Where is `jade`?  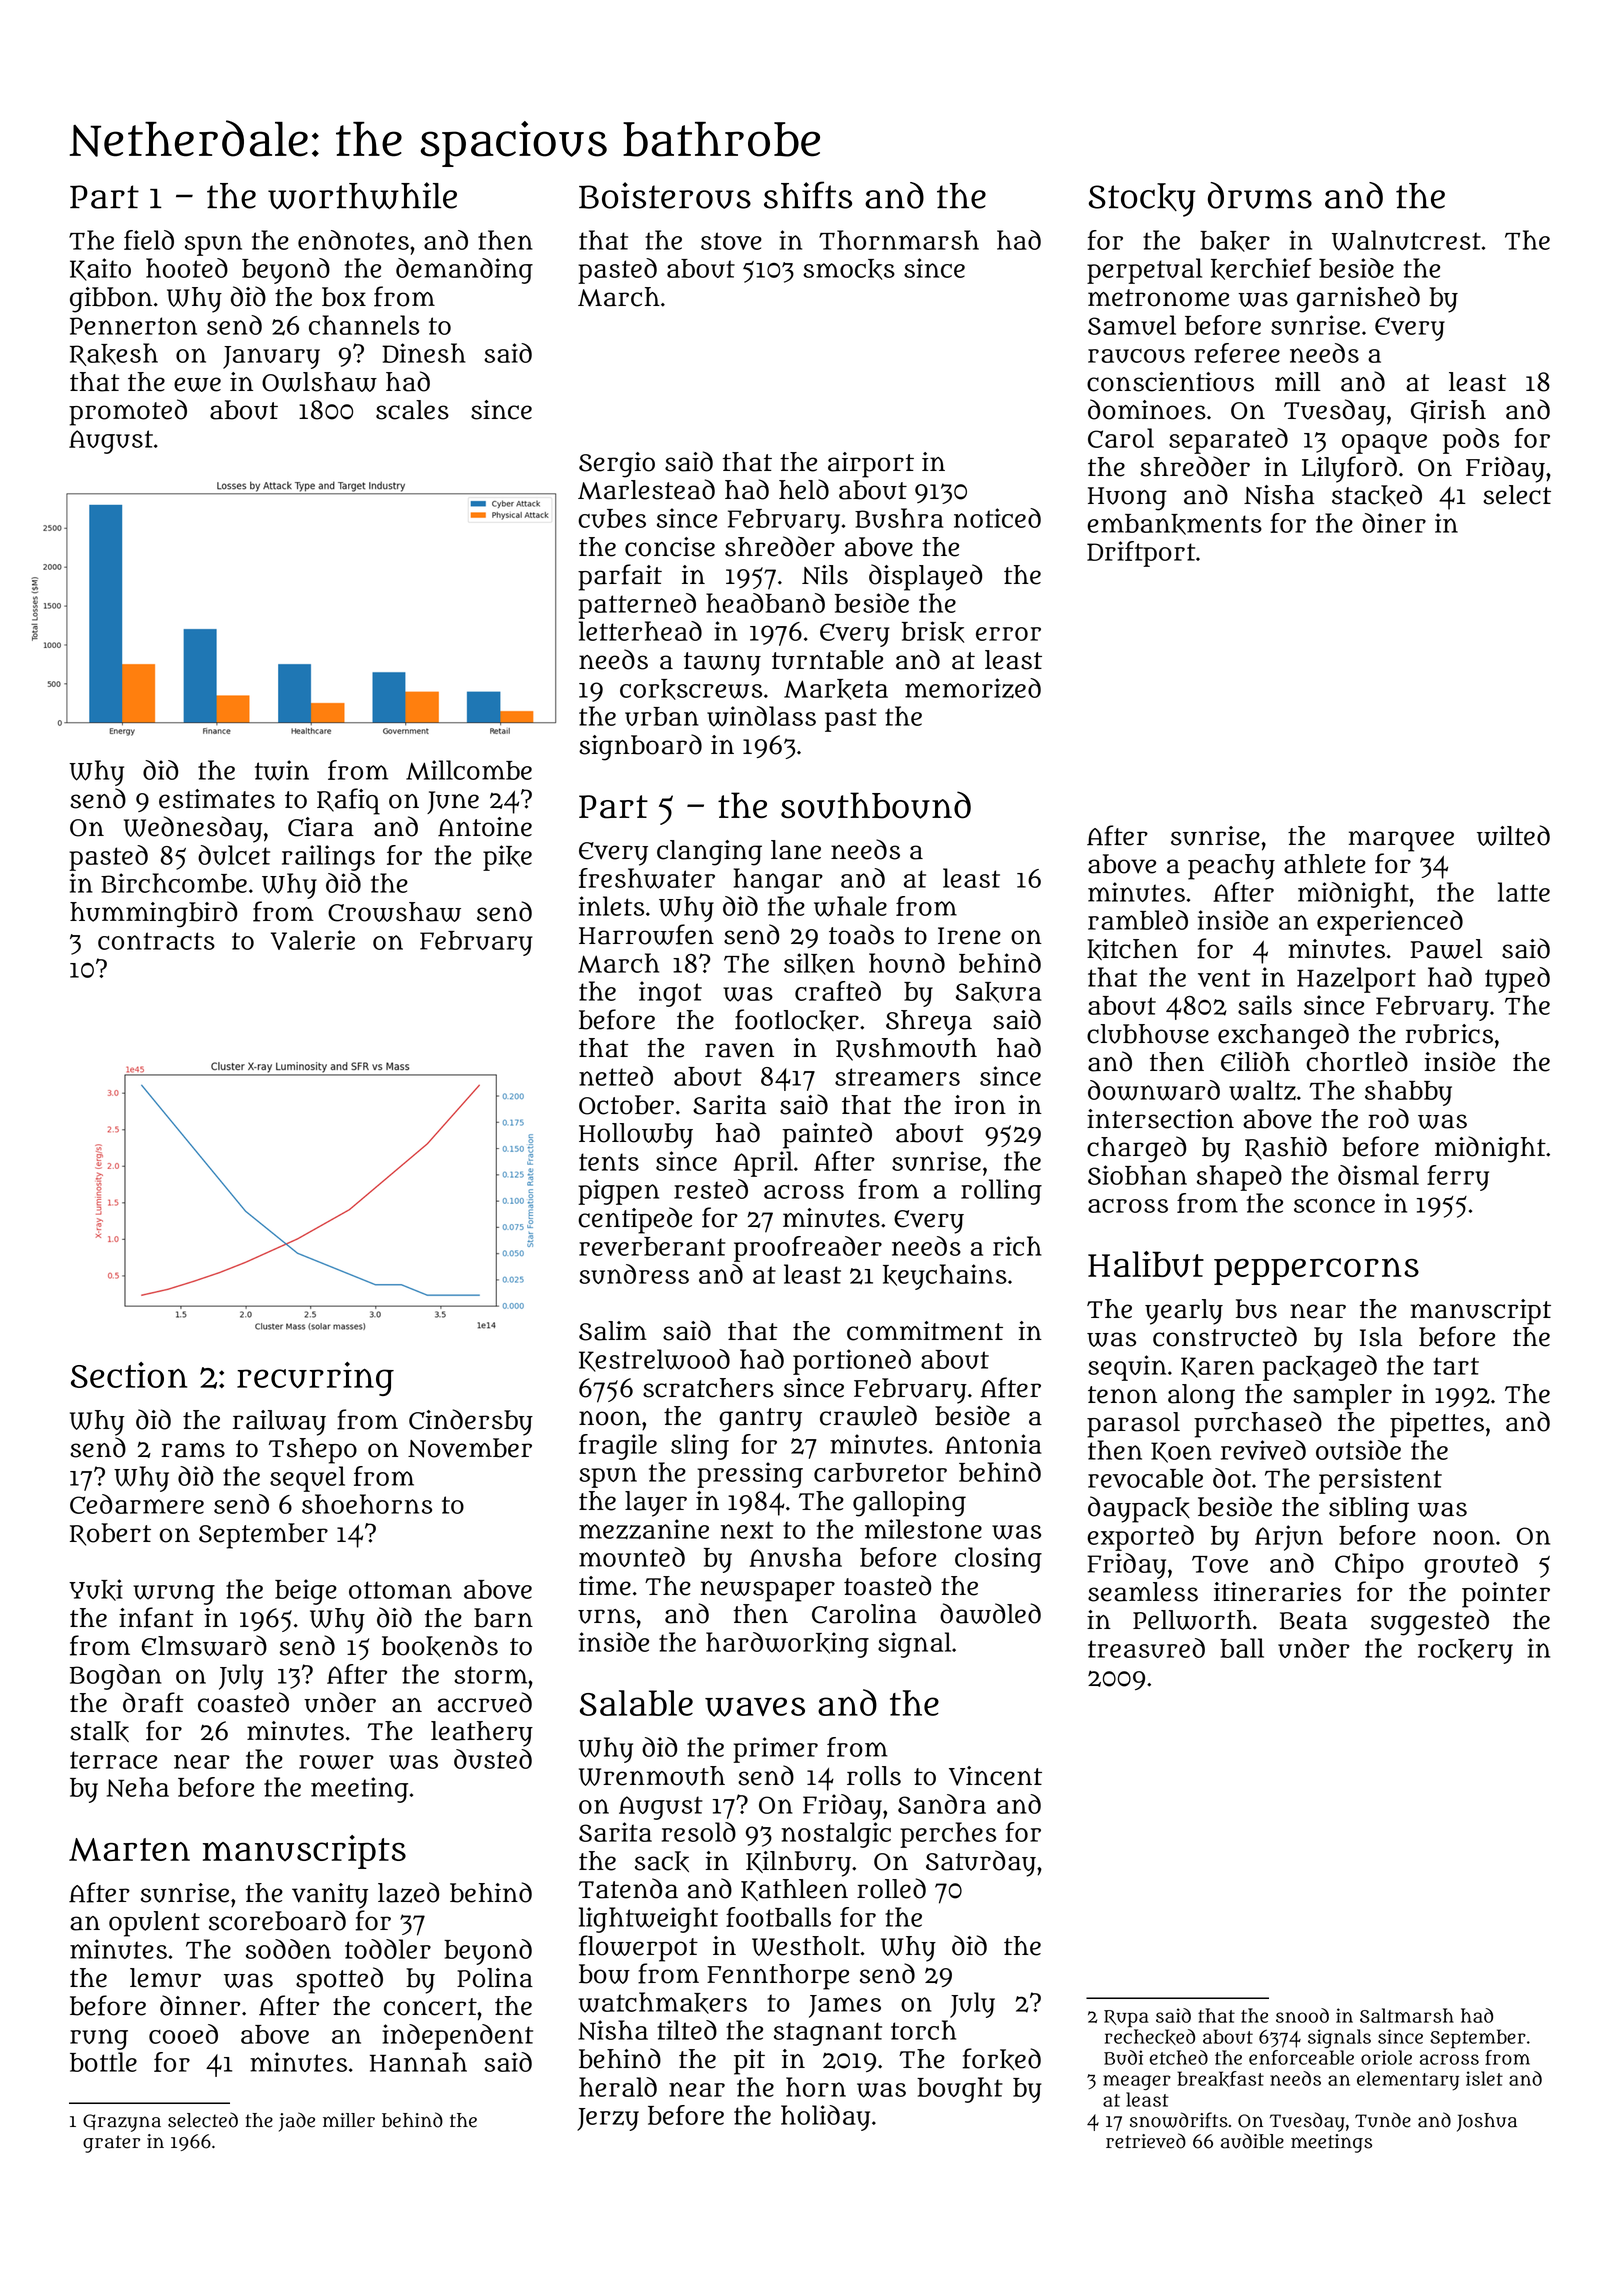 jade is located at coordinates (297, 2122).
